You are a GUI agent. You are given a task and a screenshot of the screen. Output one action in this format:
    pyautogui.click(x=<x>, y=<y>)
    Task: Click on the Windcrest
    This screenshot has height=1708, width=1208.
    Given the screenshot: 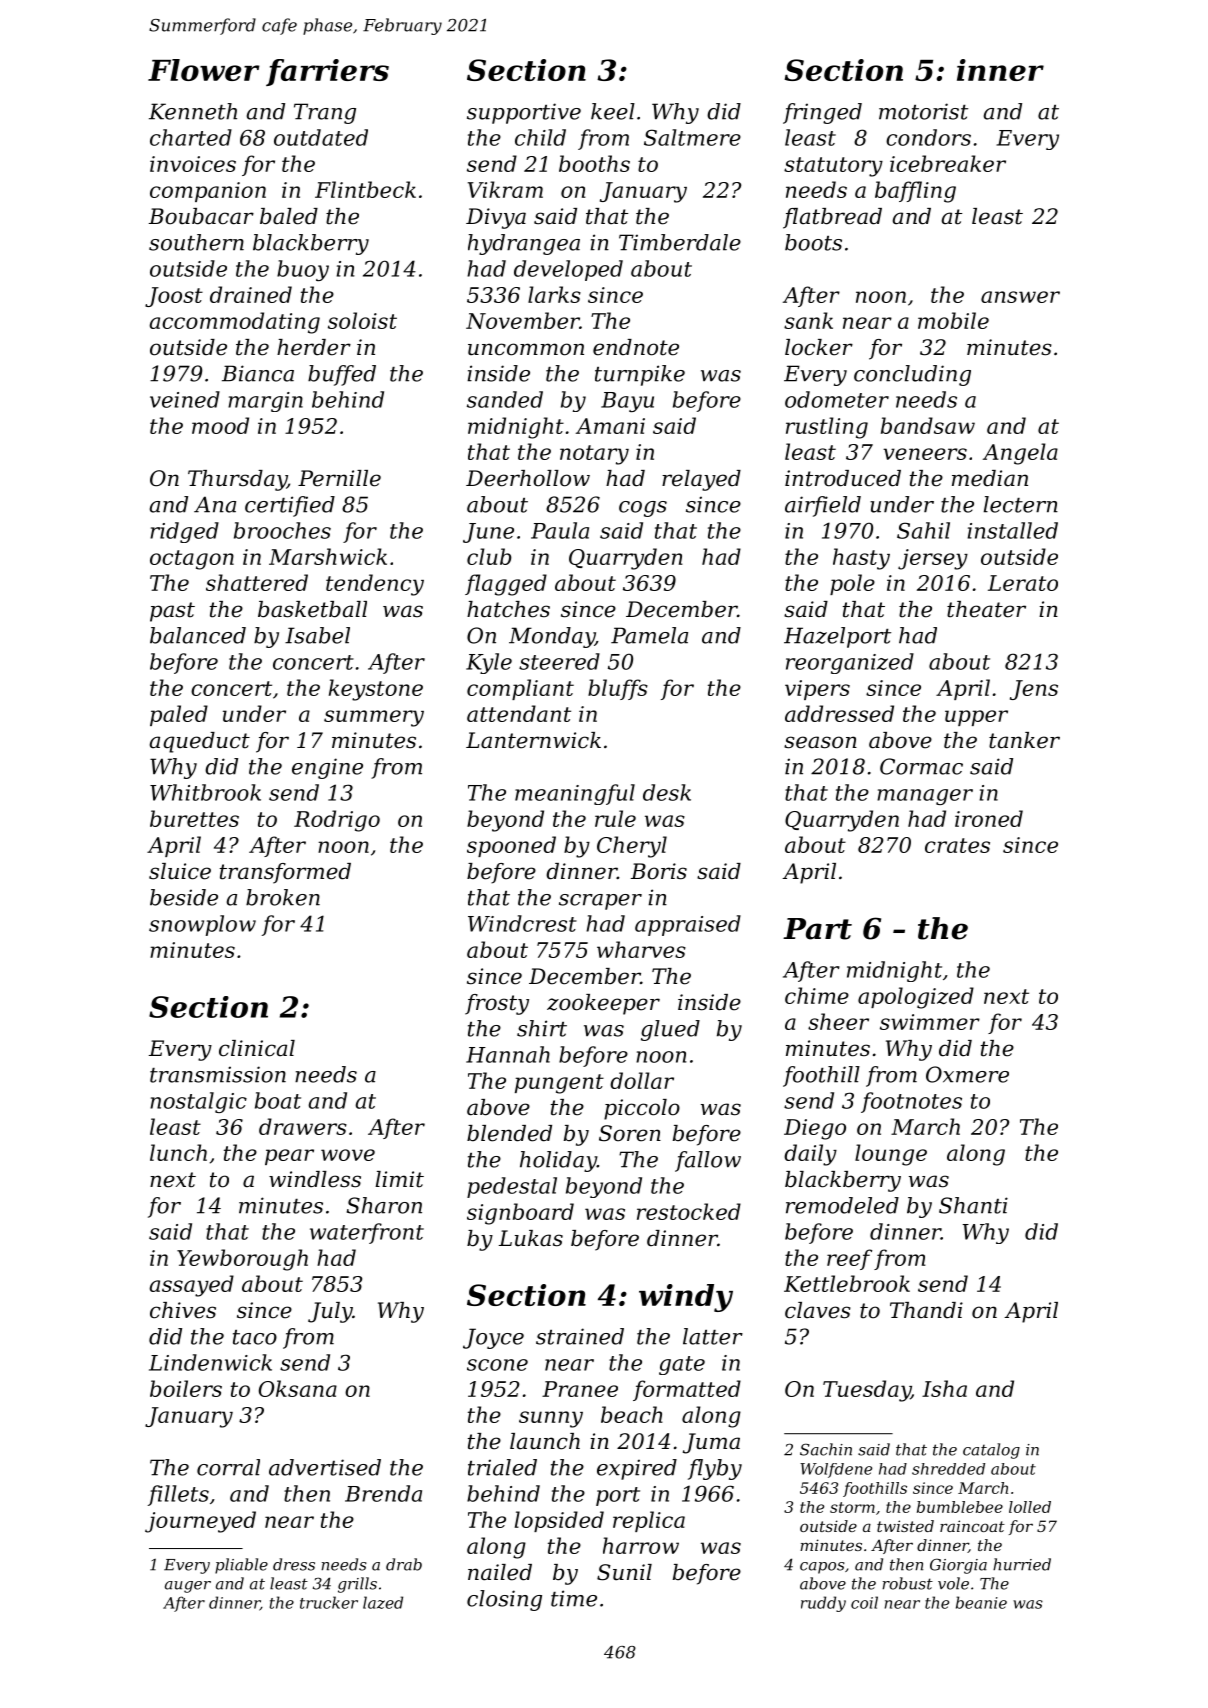 What is the action you would take?
    pyautogui.click(x=522, y=923)
